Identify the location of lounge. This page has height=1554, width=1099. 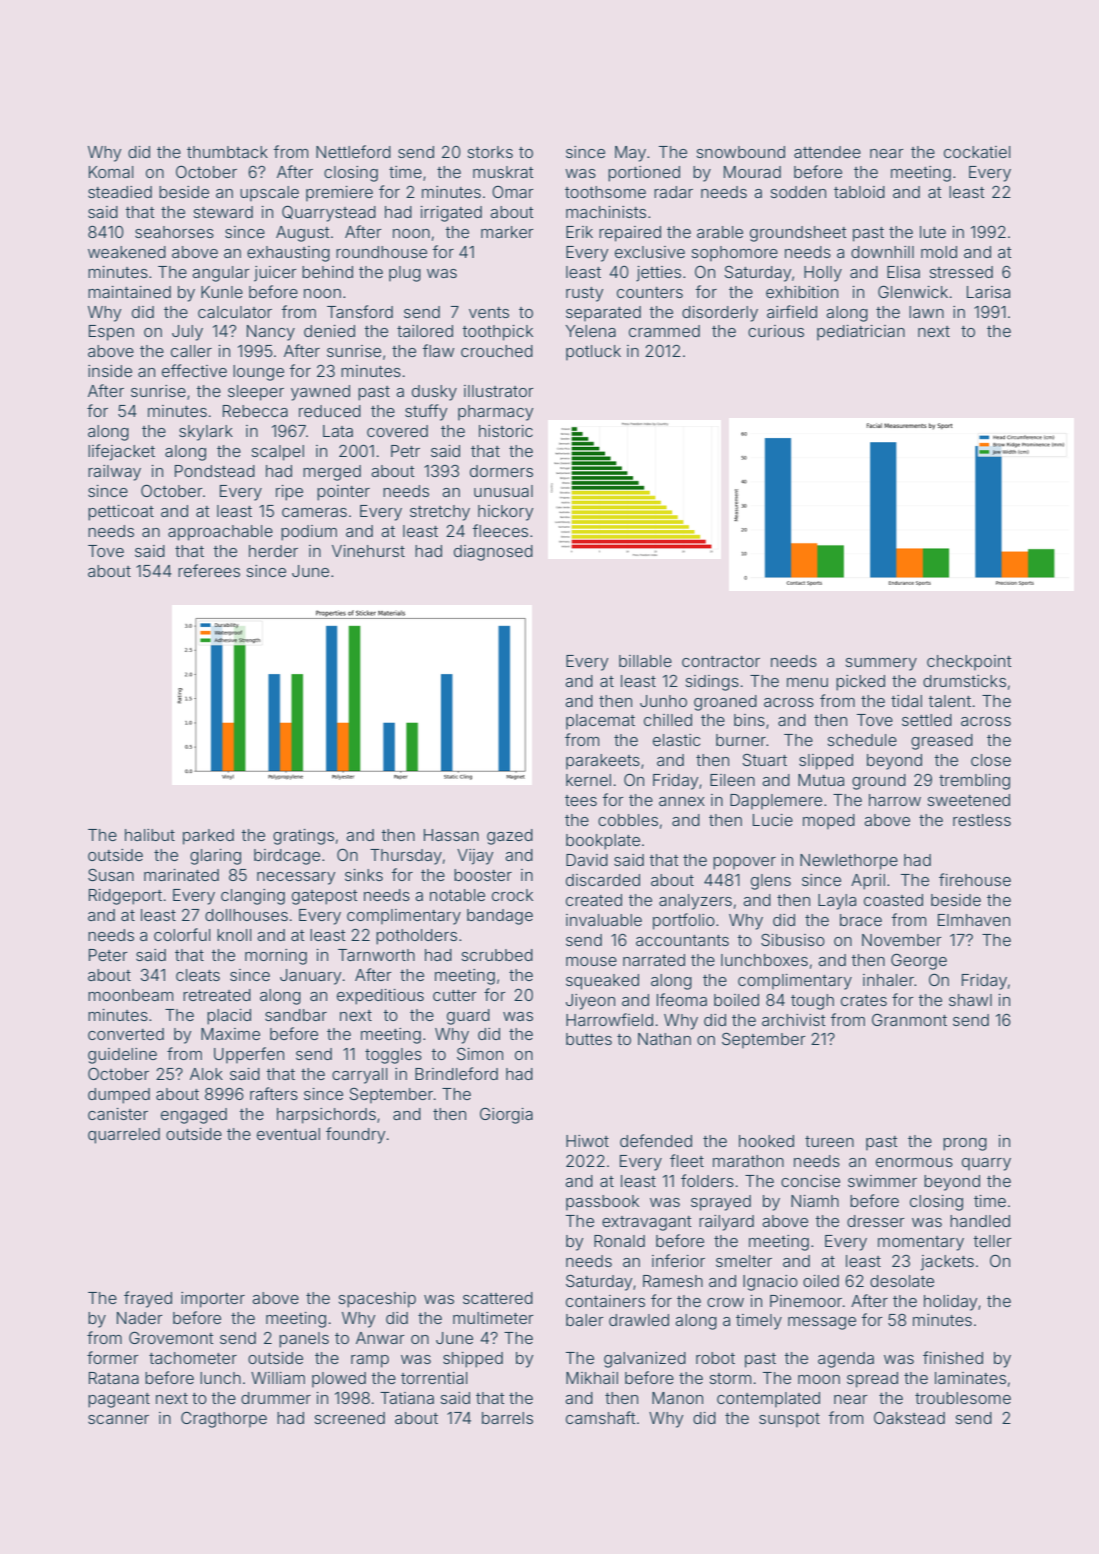
(258, 373).
